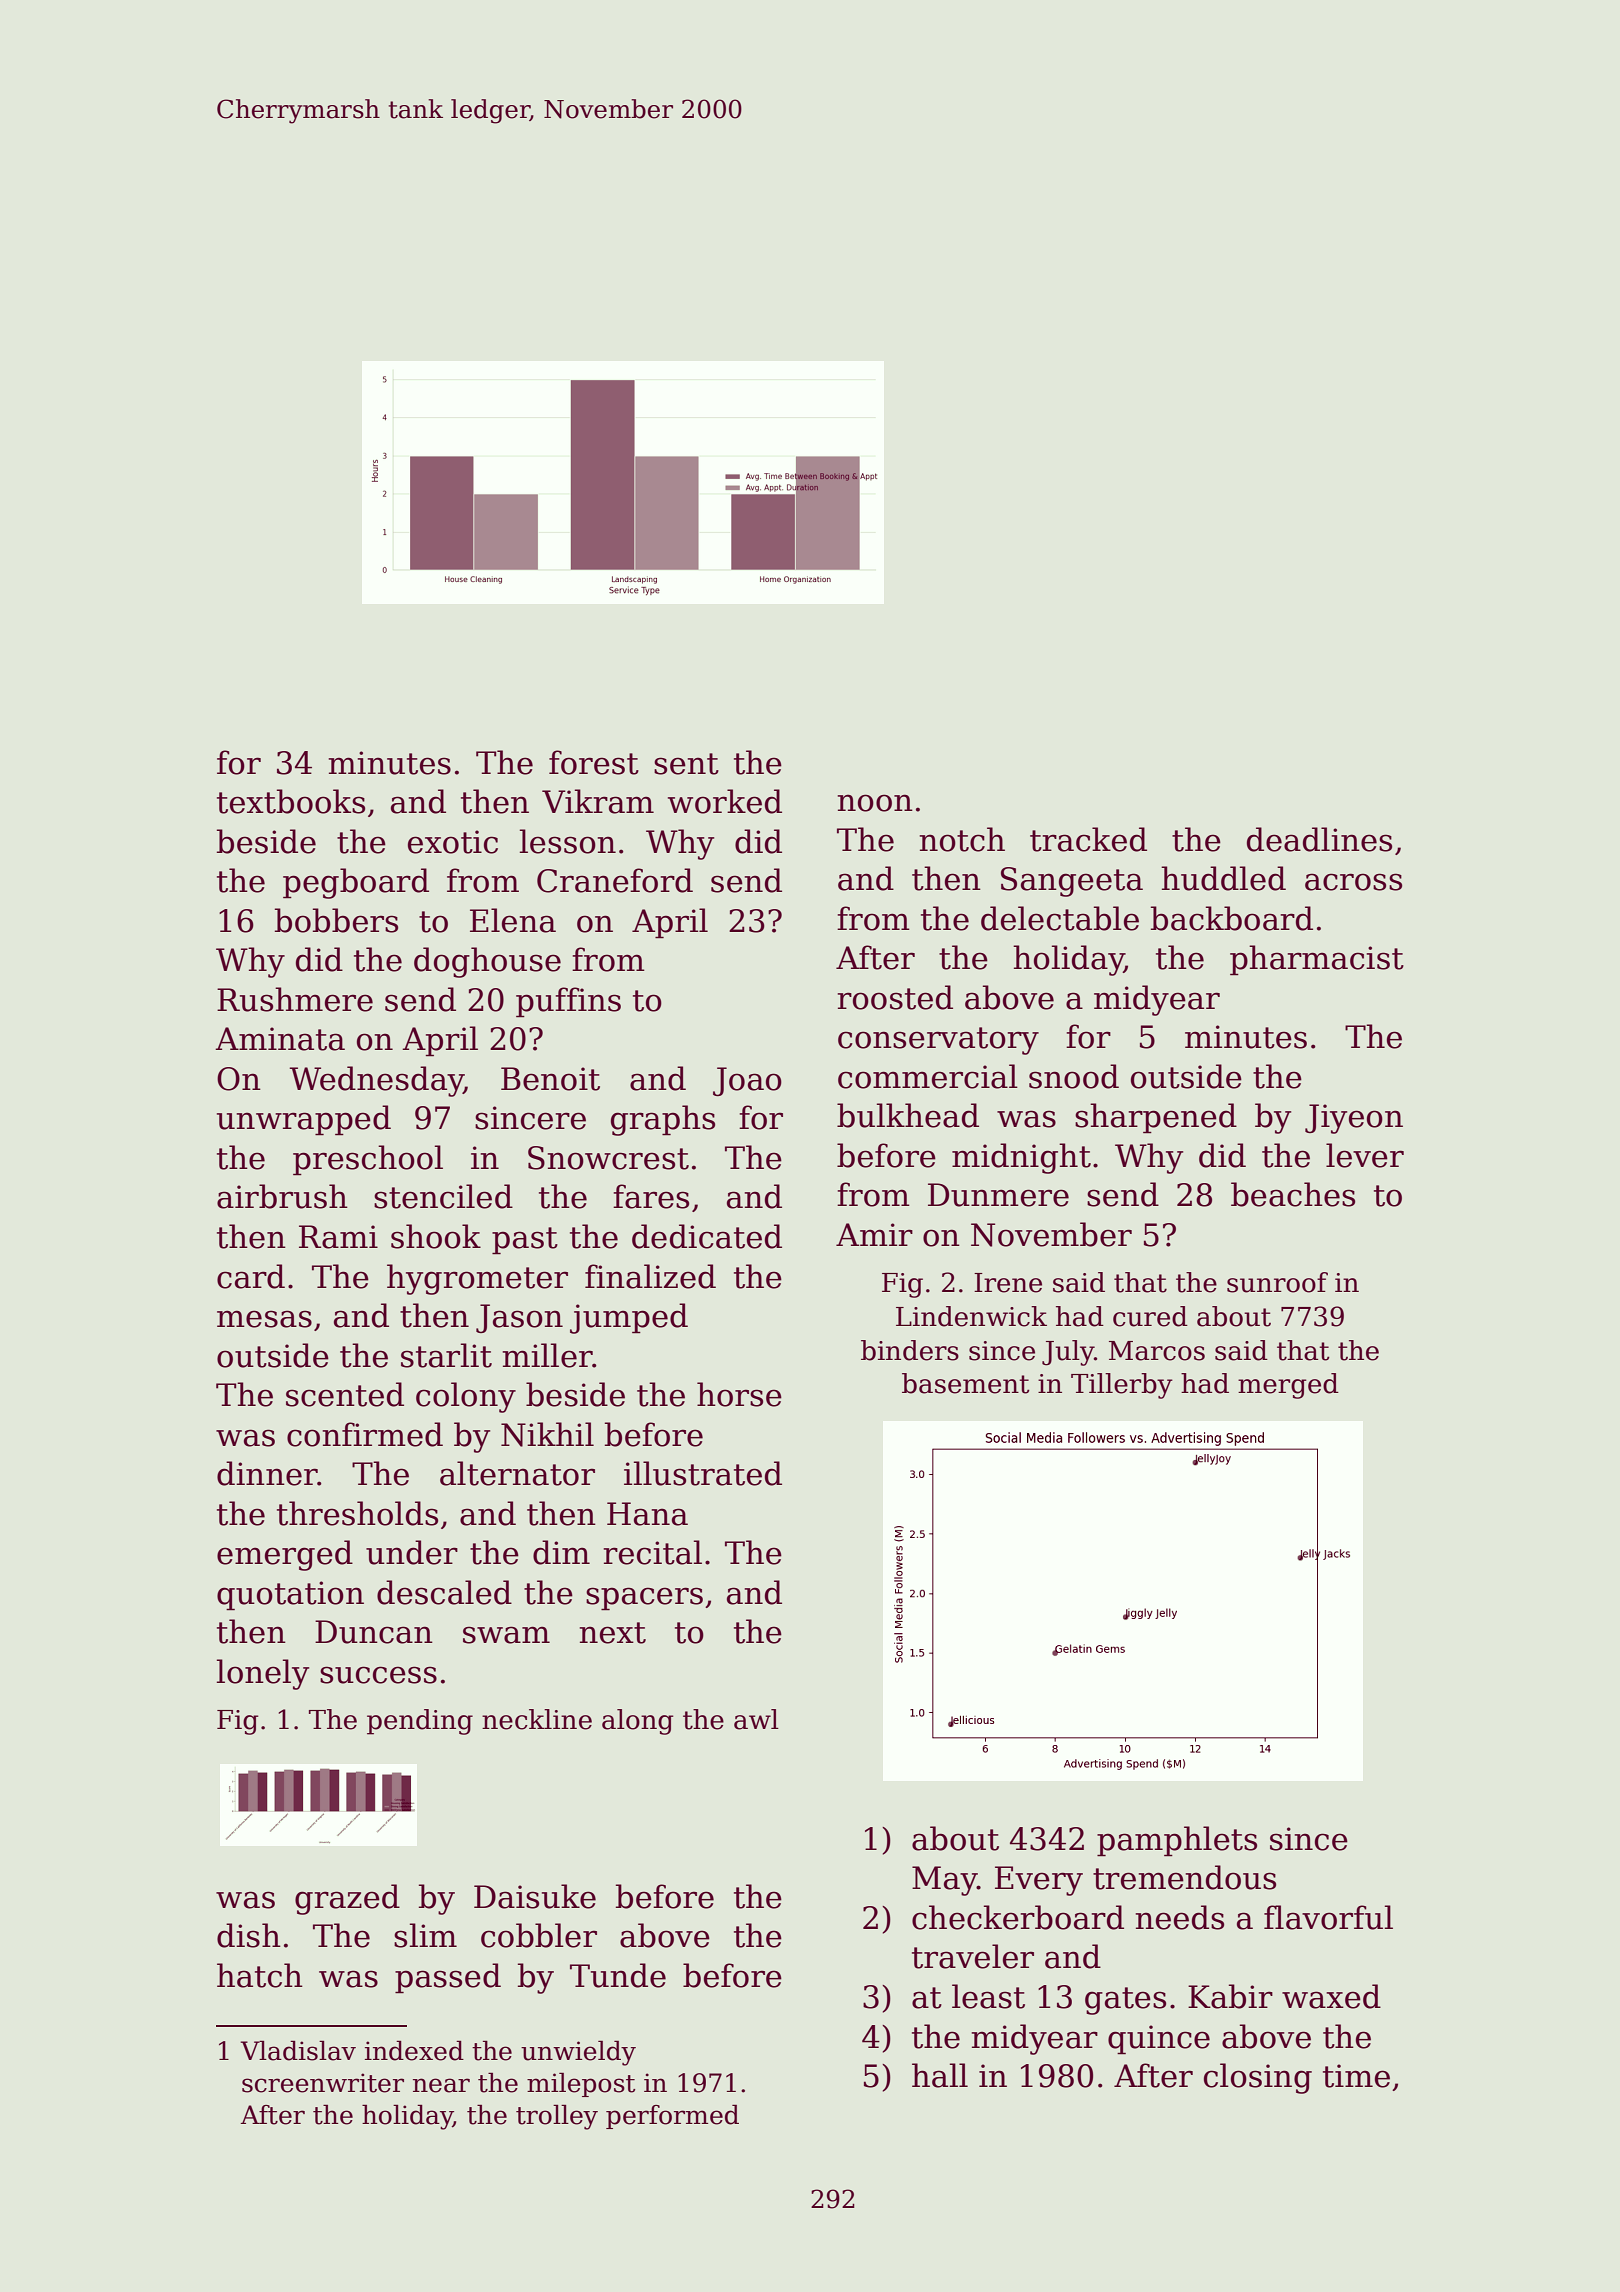 Image resolution: width=1620 pixels, height=2292 pixels. What do you see at coordinates (568, 1002) in the screenshot?
I see `puffins` at bounding box center [568, 1002].
